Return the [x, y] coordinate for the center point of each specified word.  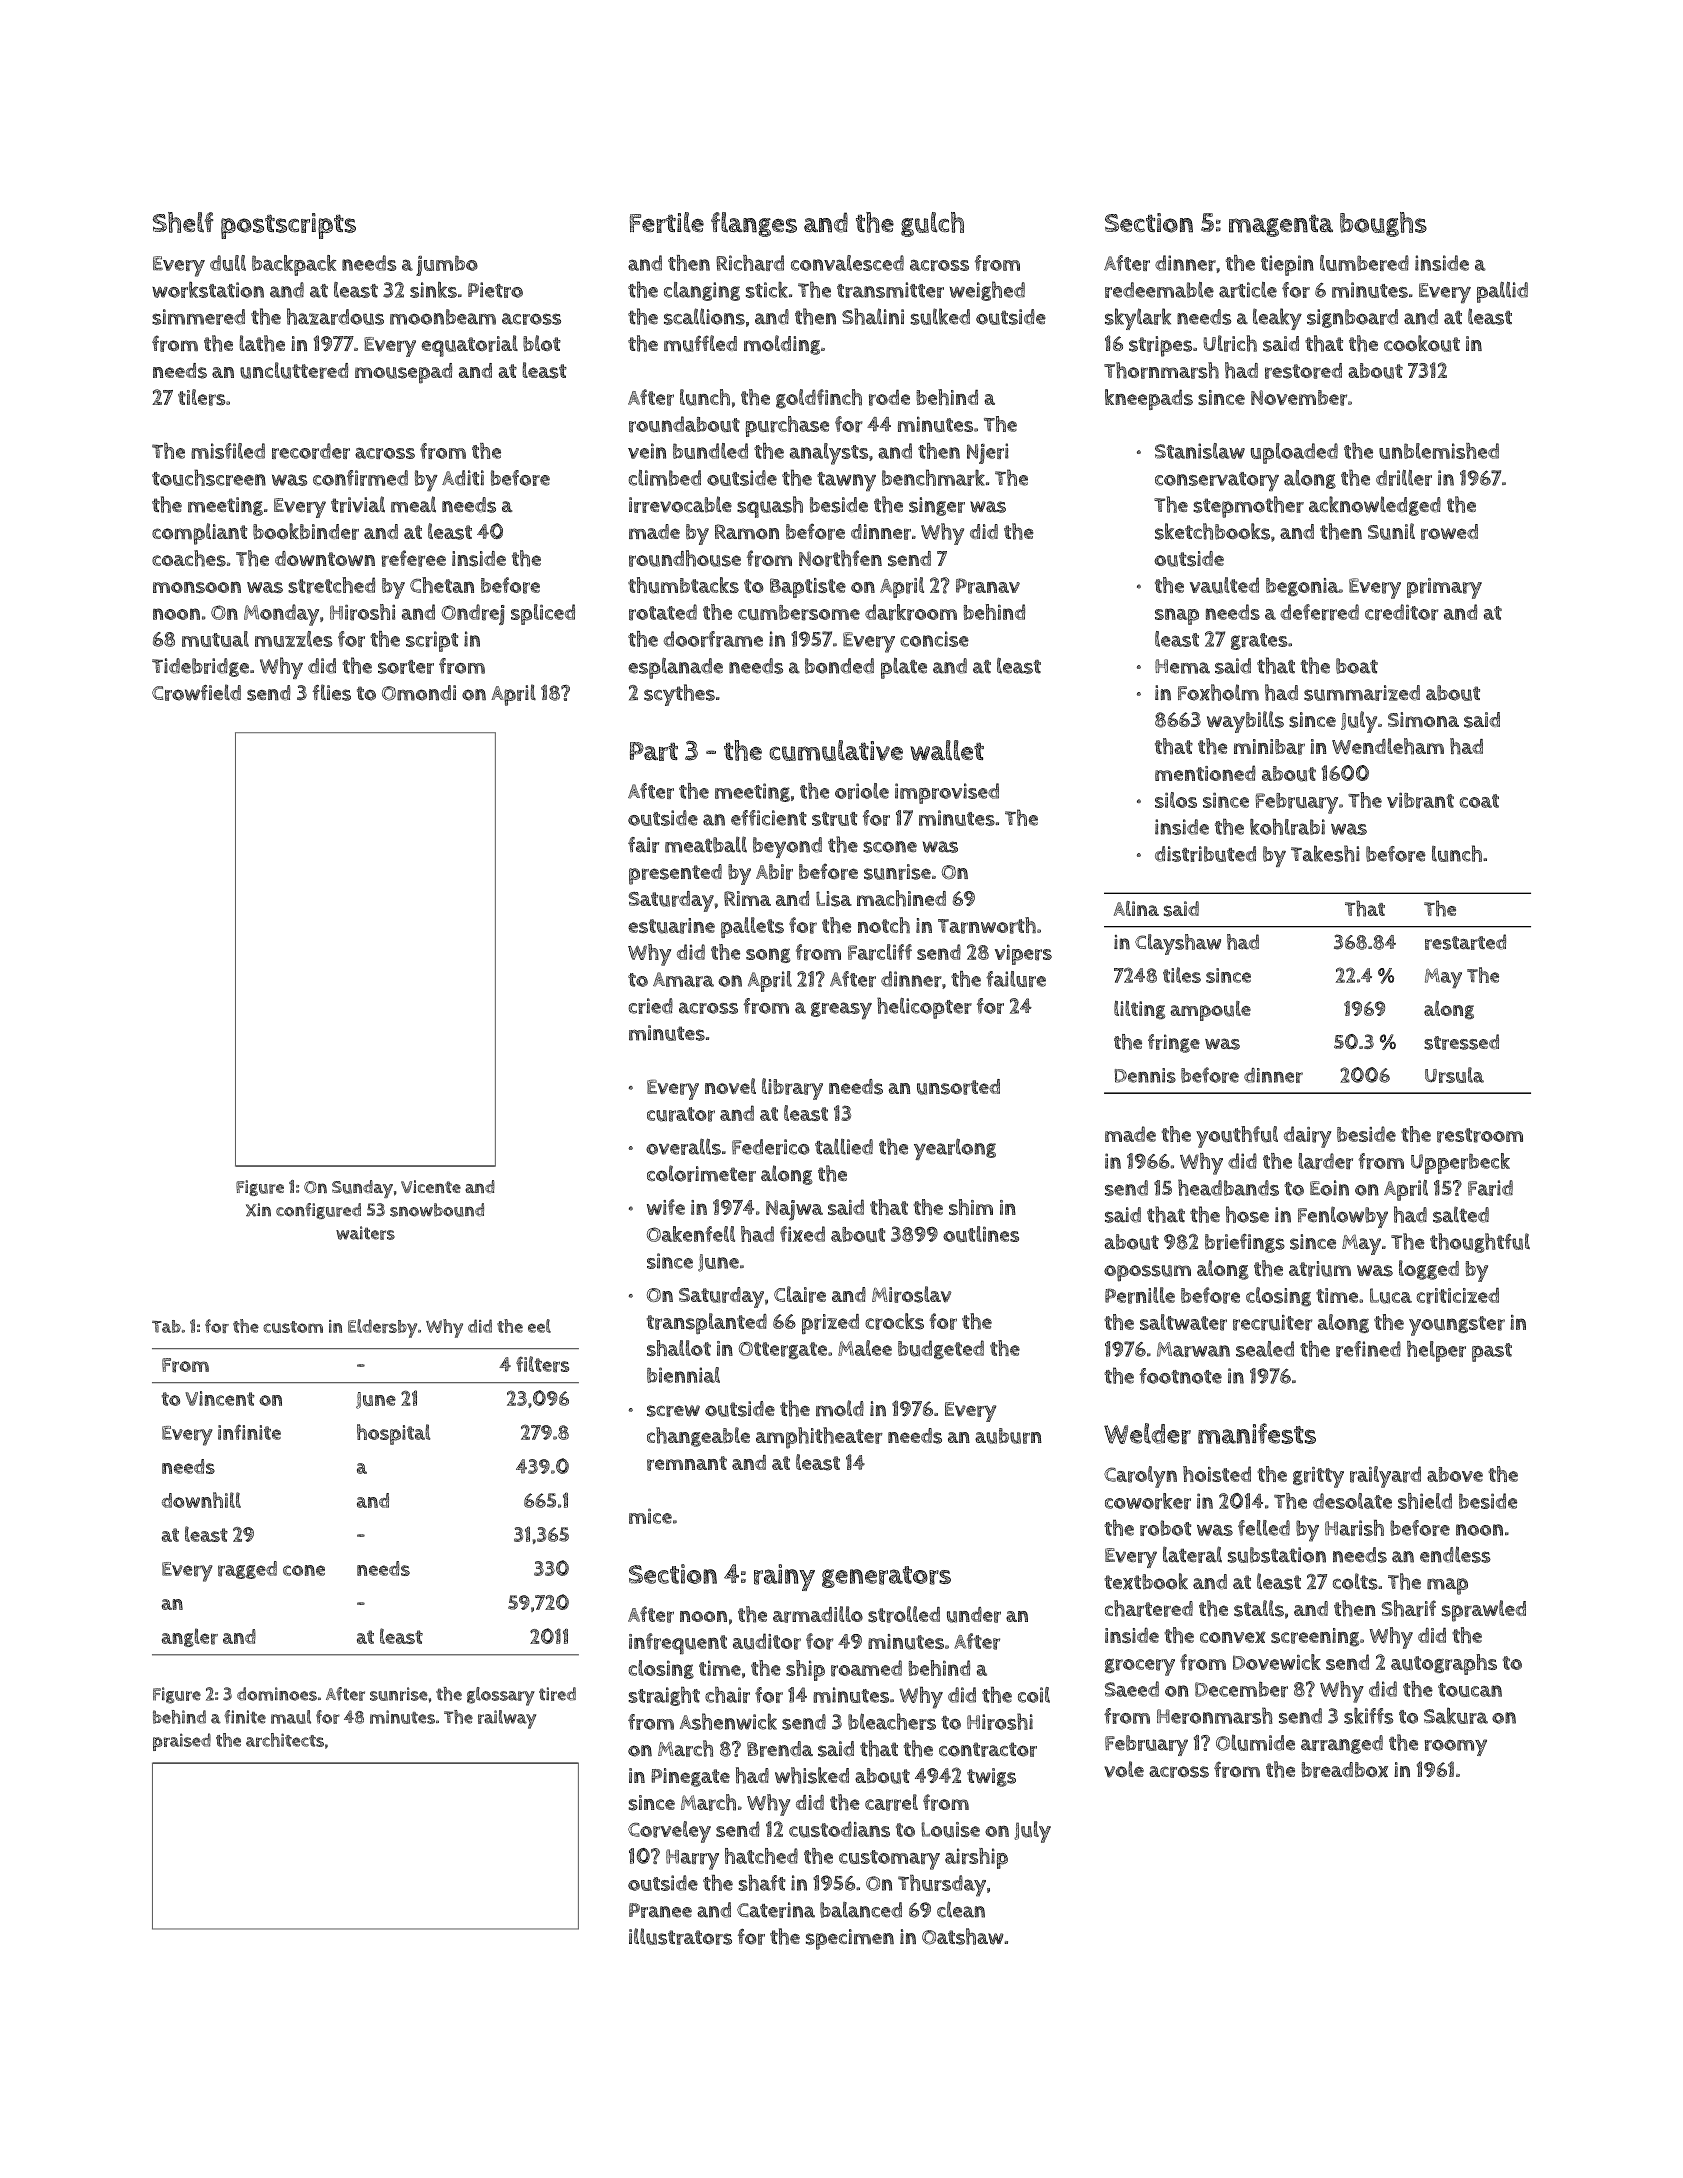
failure [1016, 979]
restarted [1465, 942]
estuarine [671, 926]
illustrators [680, 1936]
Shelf [183, 222]
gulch [932, 224]
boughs [1383, 224]
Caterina [776, 1910]
